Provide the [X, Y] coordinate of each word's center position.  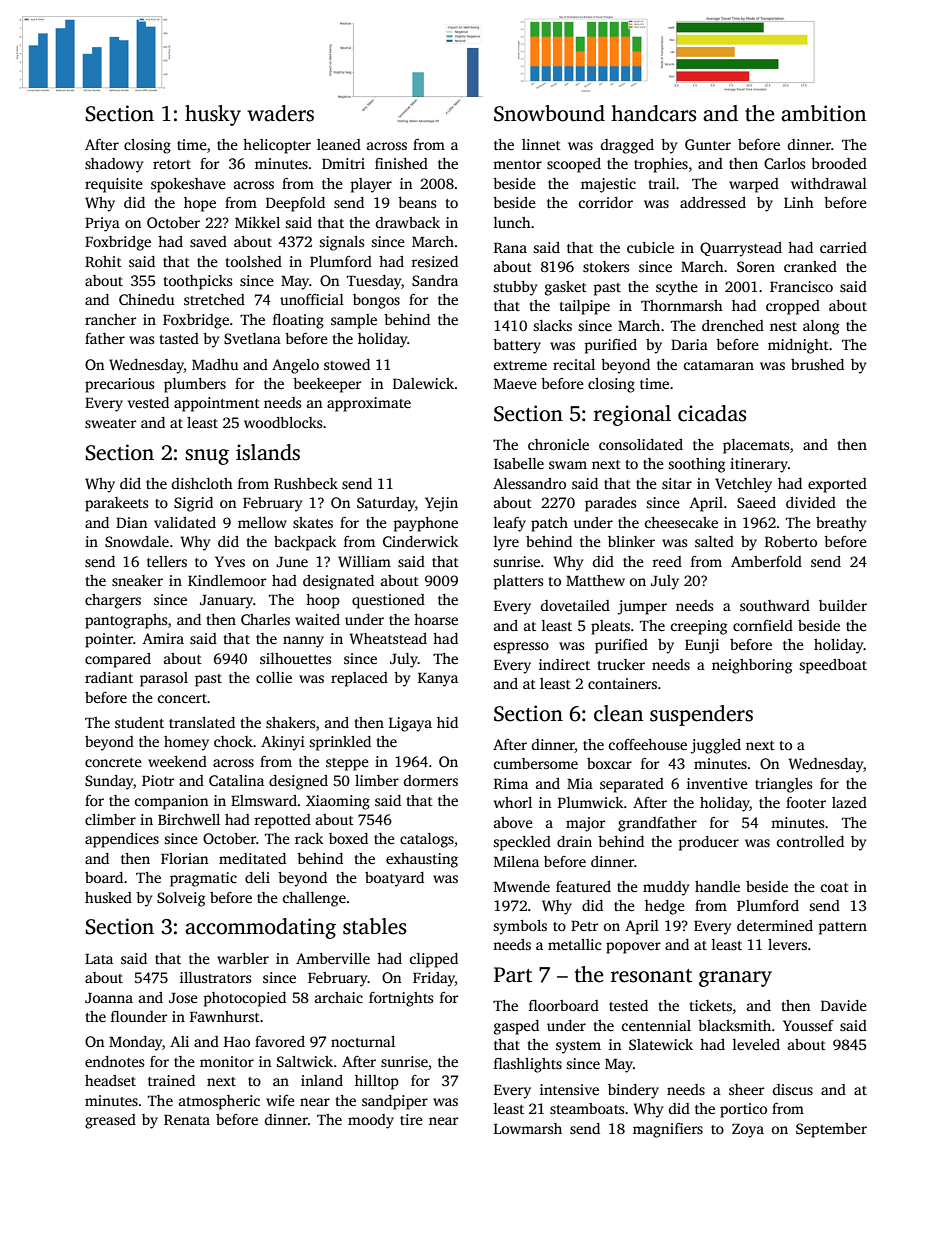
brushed [817, 364]
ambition [823, 113]
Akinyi [283, 743]
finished [401, 163]
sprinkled [340, 743]
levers [787, 944]
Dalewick [423, 383]
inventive [717, 783]
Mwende [522, 886]
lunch [512, 222]
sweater [110, 423]
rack [309, 838]
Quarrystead [741, 249]
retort [172, 164]
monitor [227, 1061]
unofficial [312, 299]
